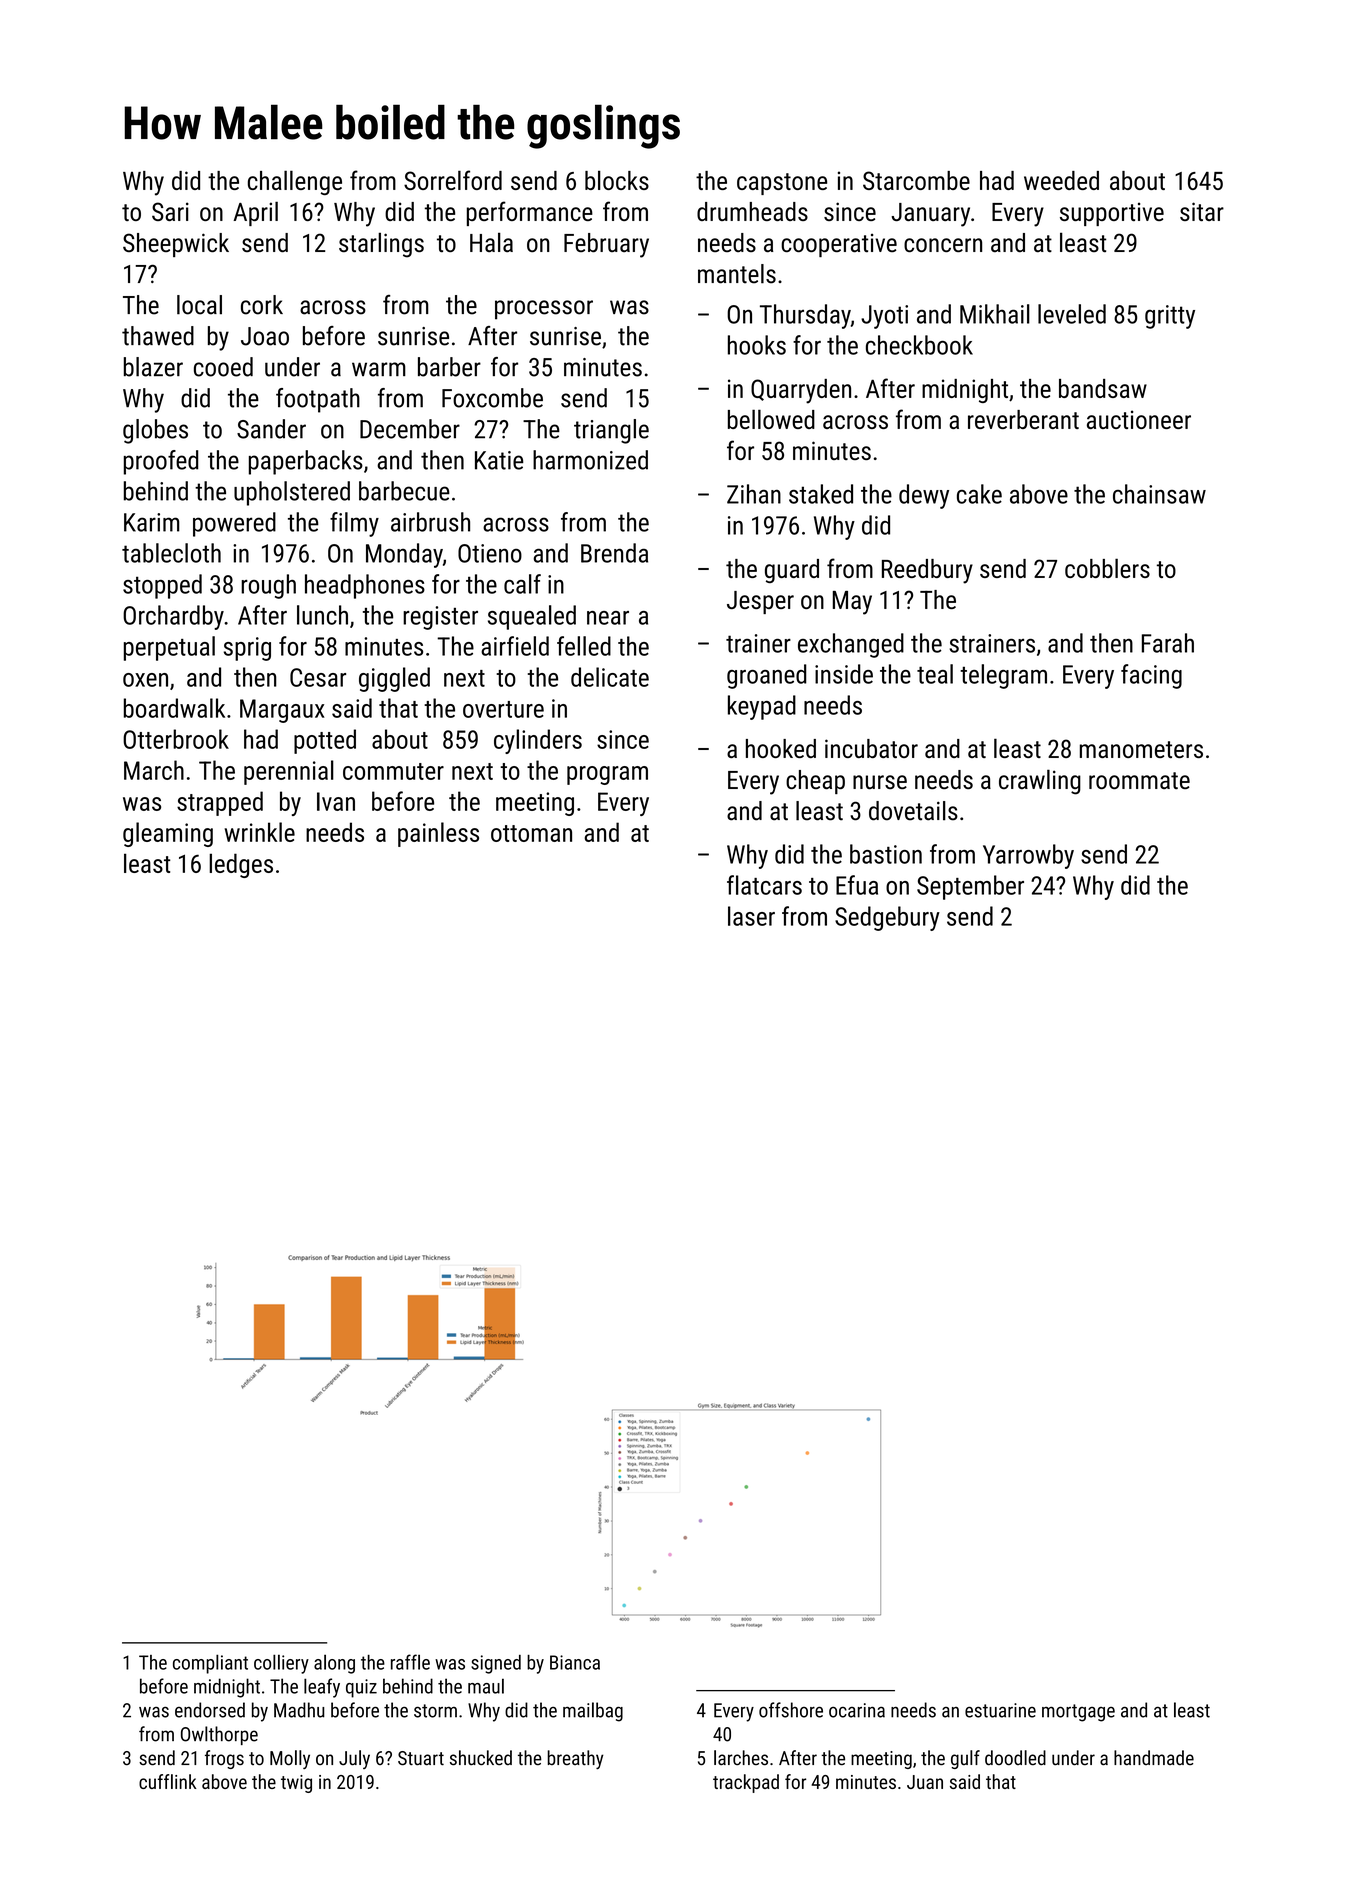 The height and width of the screenshot is (1904, 1346). What do you see at coordinates (210, 1664) in the screenshot?
I see `compliant` at bounding box center [210, 1664].
